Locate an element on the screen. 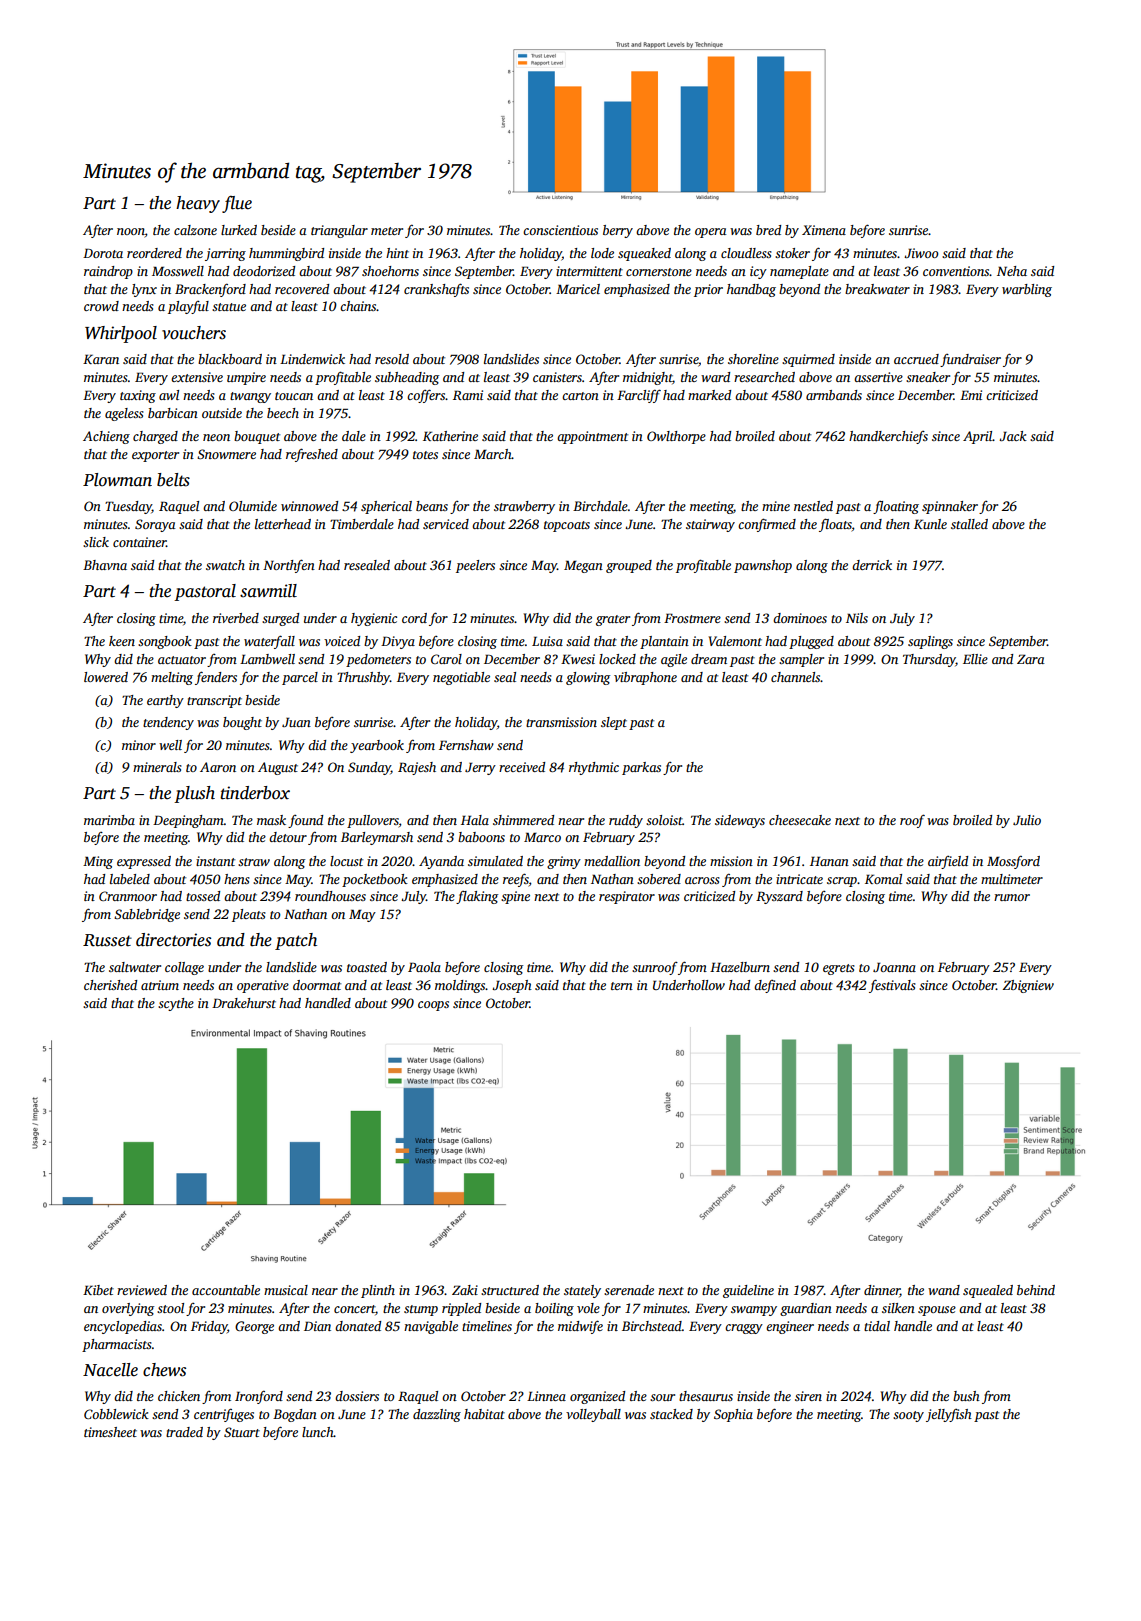 The width and height of the screenshot is (1141, 1621). Kibet is located at coordinates (98, 1290).
